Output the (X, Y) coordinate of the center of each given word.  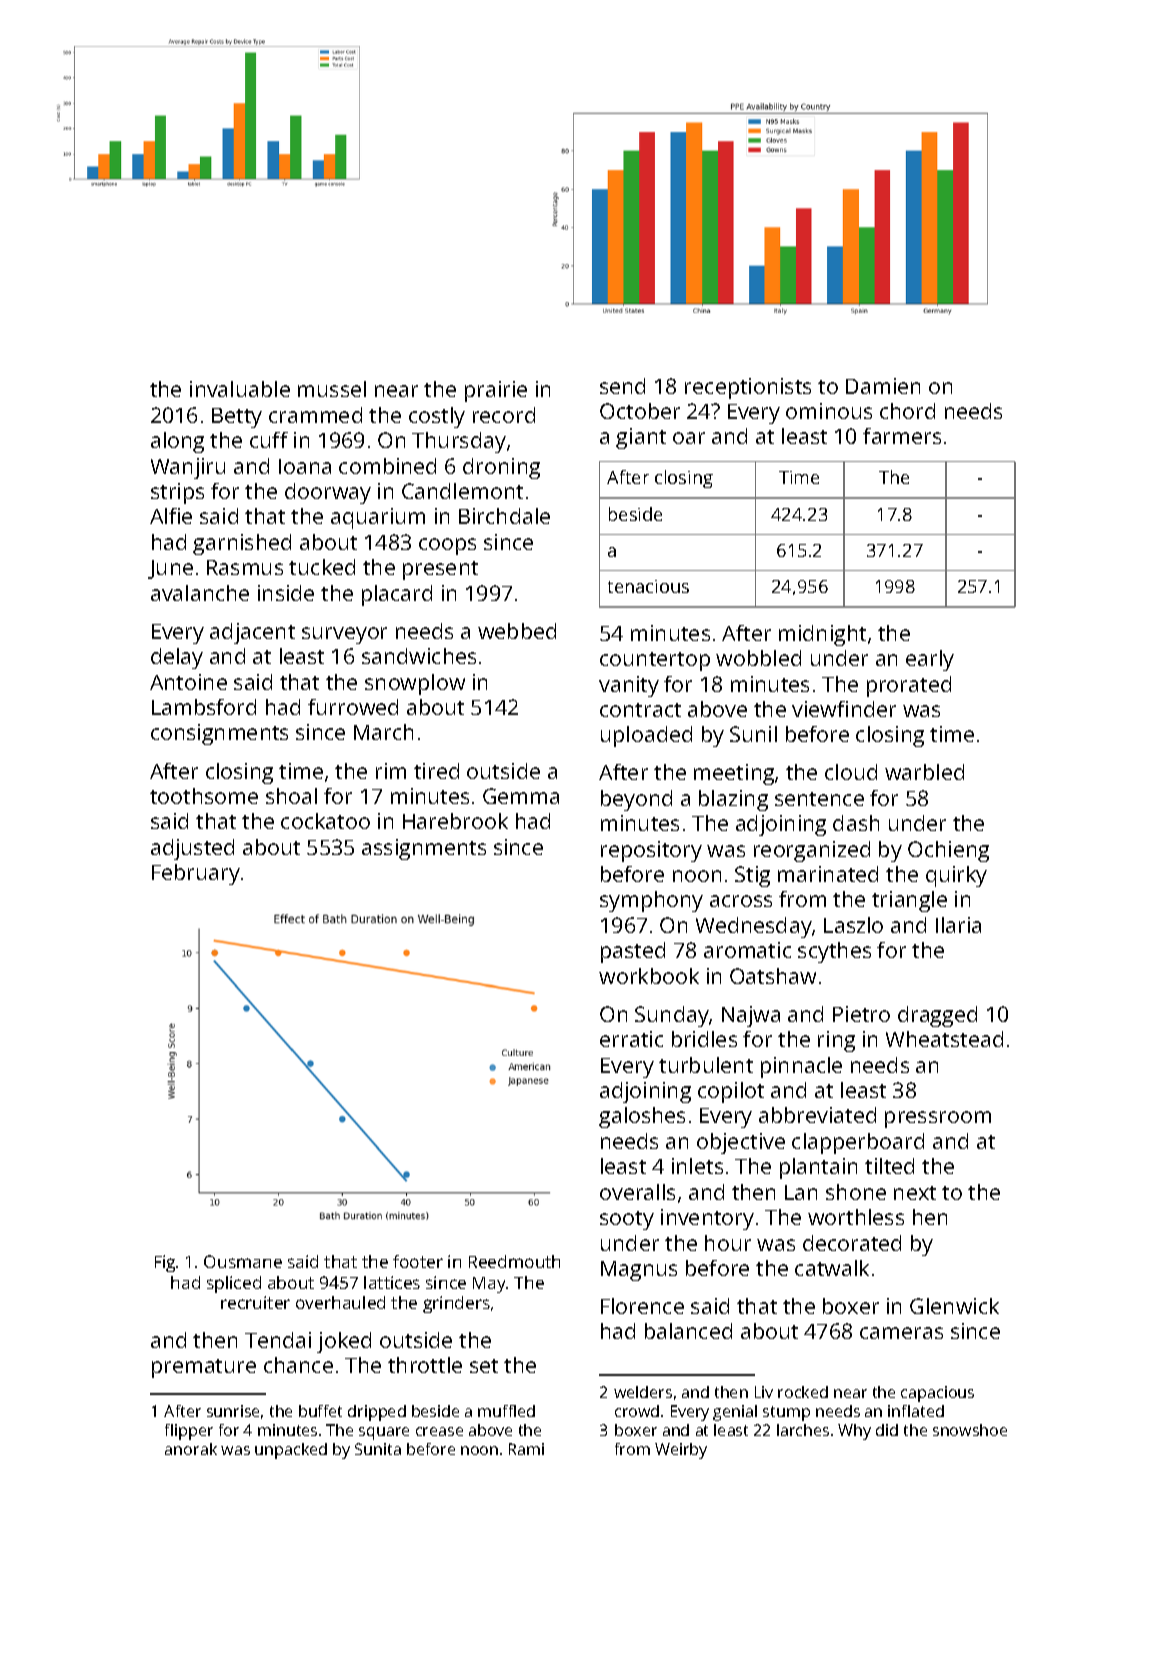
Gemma (521, 796)
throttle (425, 1365)
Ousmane (243, 1261)
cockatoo (325, 821)
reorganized (812, 851)
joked (344, 1342)
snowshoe (970, 1430)
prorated (909, 686)
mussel (332, 389)
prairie (496, 391)
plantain (818, 1168)
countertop (655, 661)
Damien (883, 386)
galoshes (642, 1117)
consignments (219, 734)
